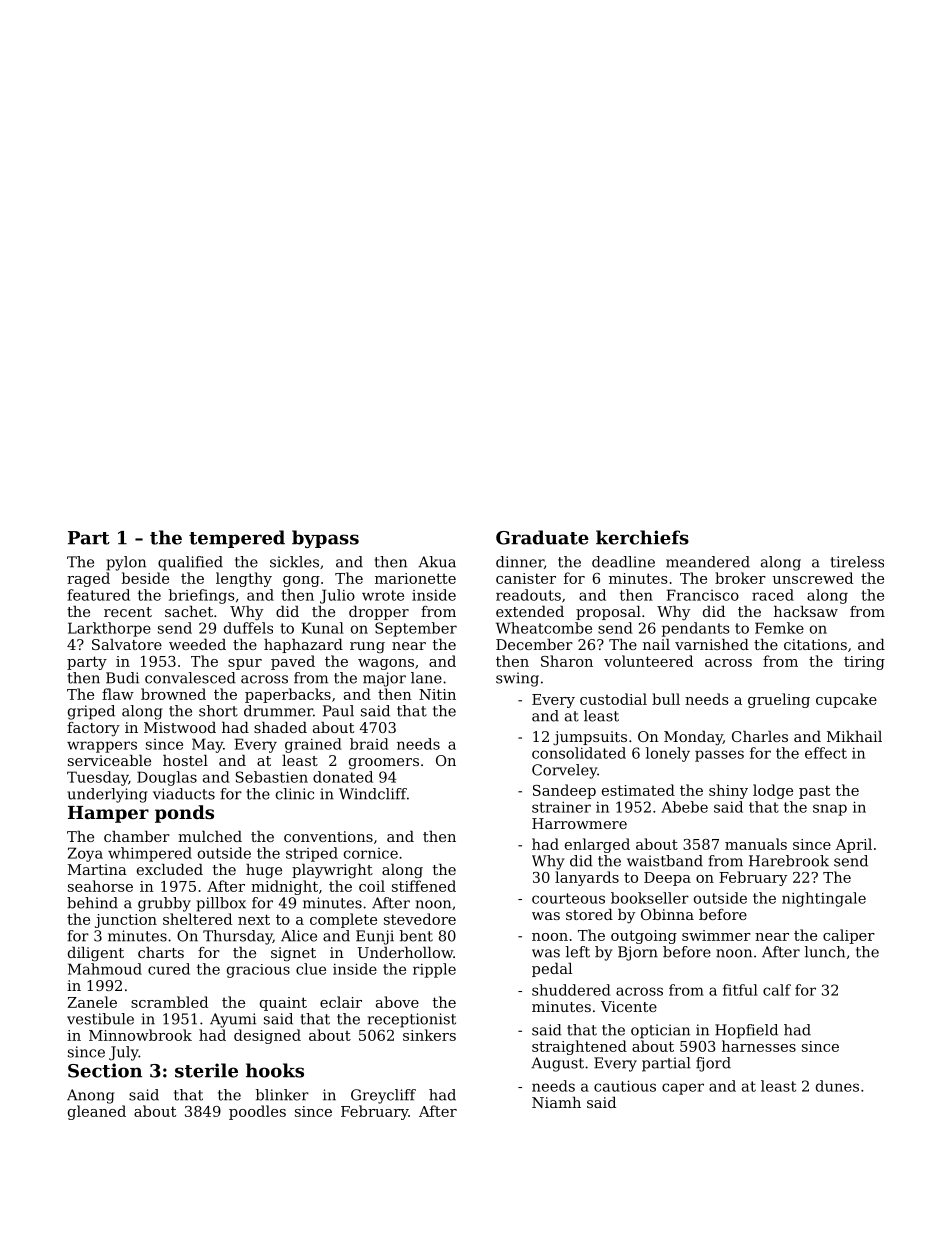  Describe the element at coordinates (437, 694) in the image. I see `Nitin` at that location.
